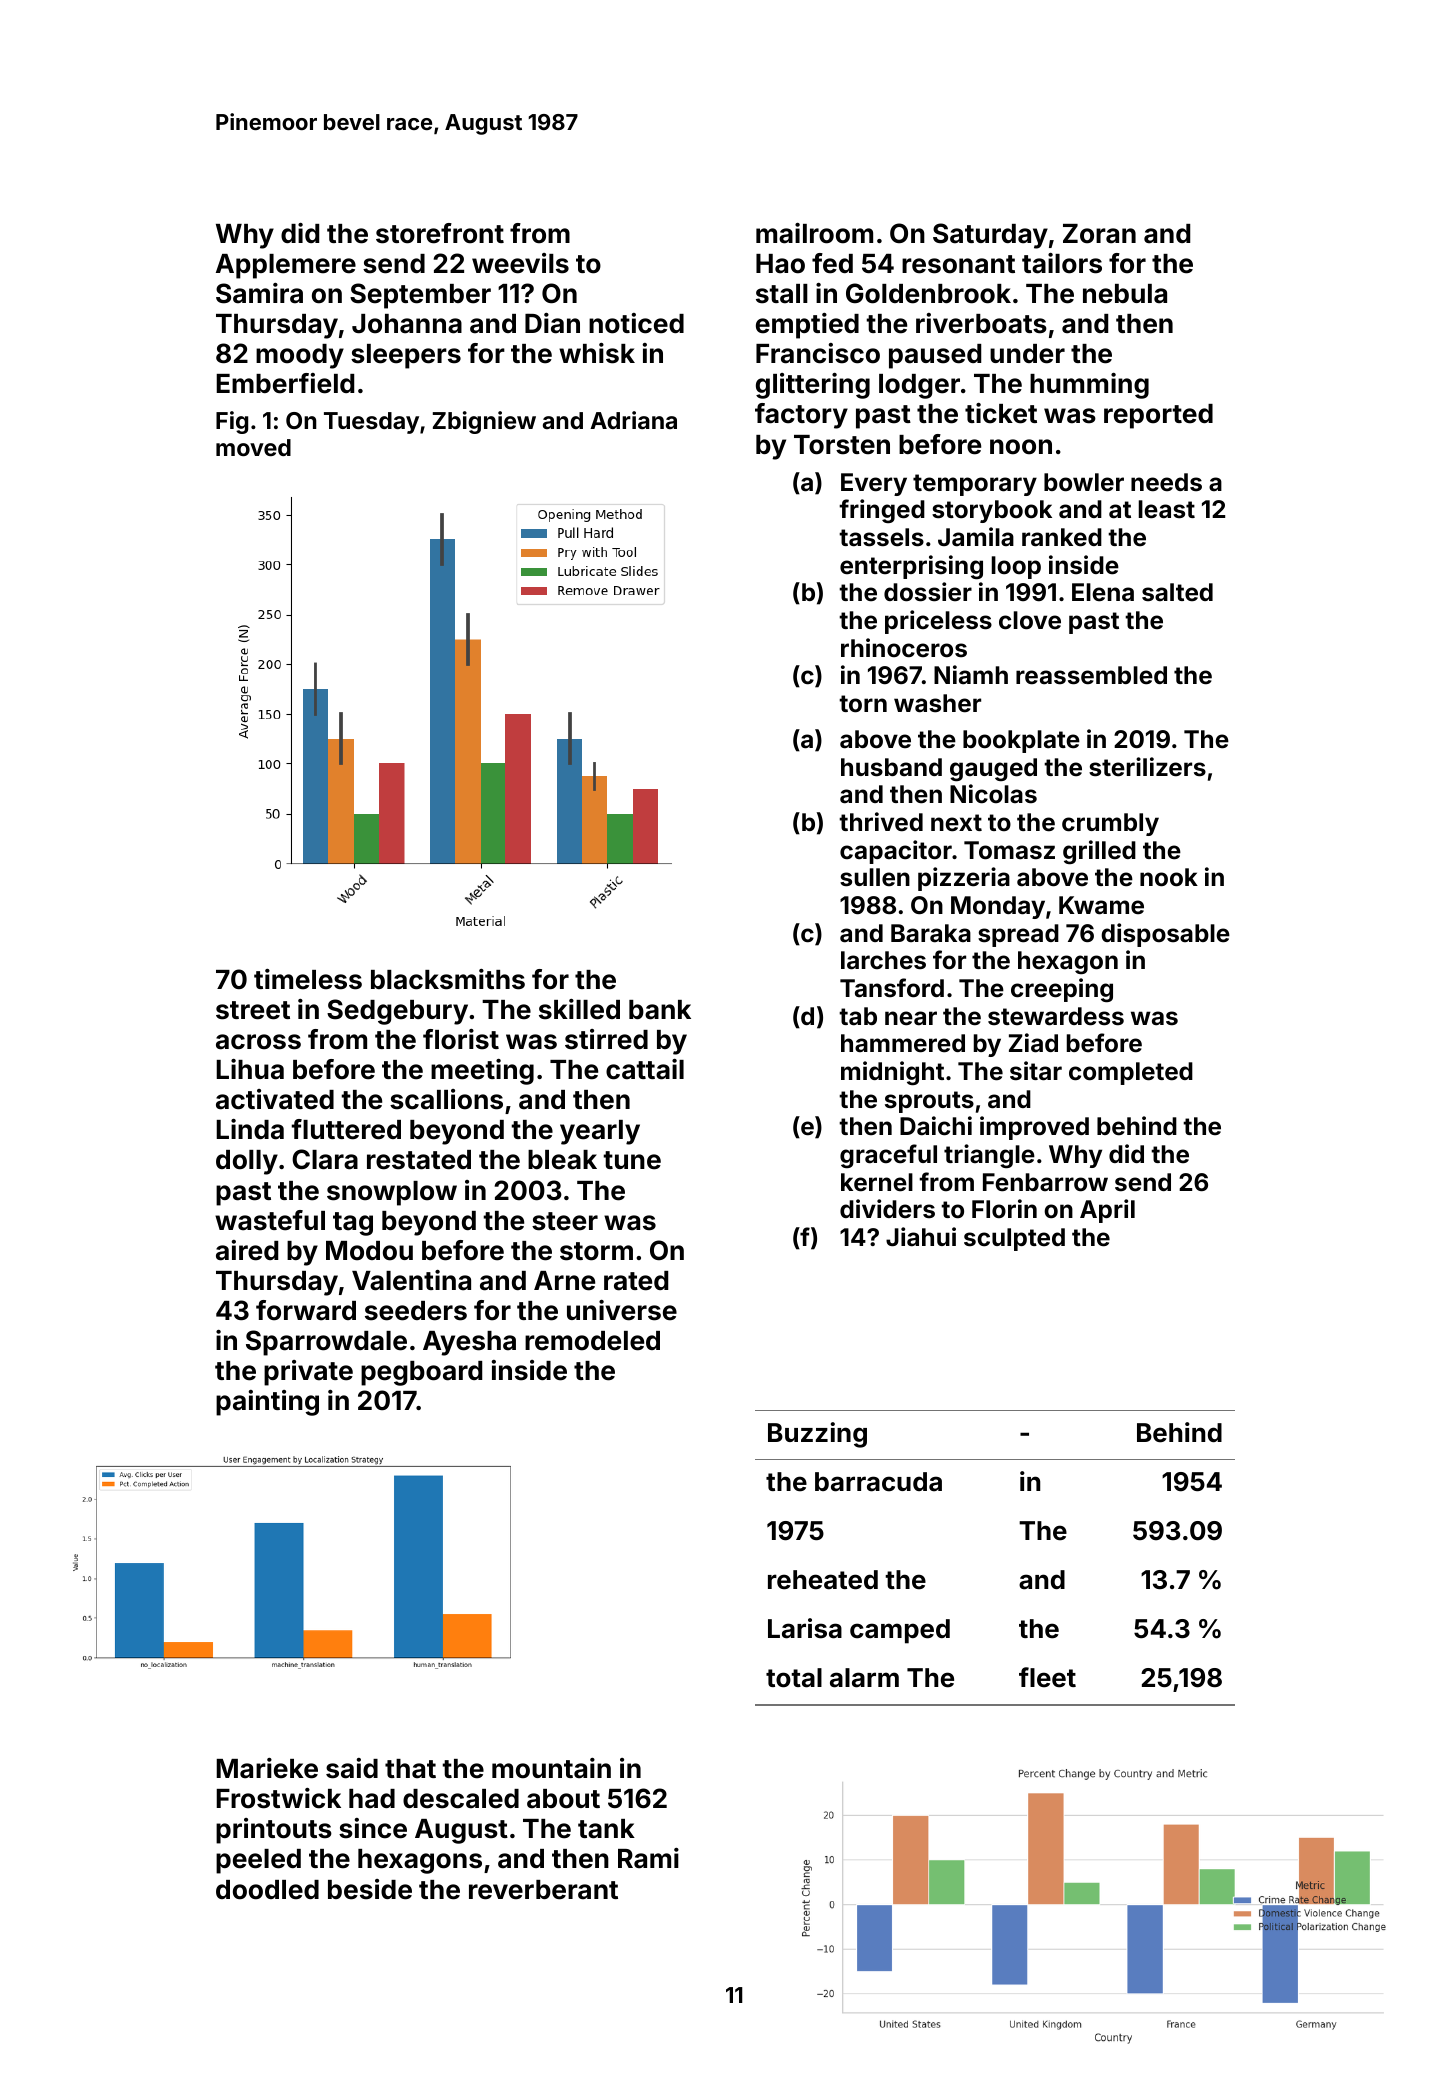 Image resolution: width=1450 pixels, height=2100 pixels. I want to click on weevils, so click(520, 263).
